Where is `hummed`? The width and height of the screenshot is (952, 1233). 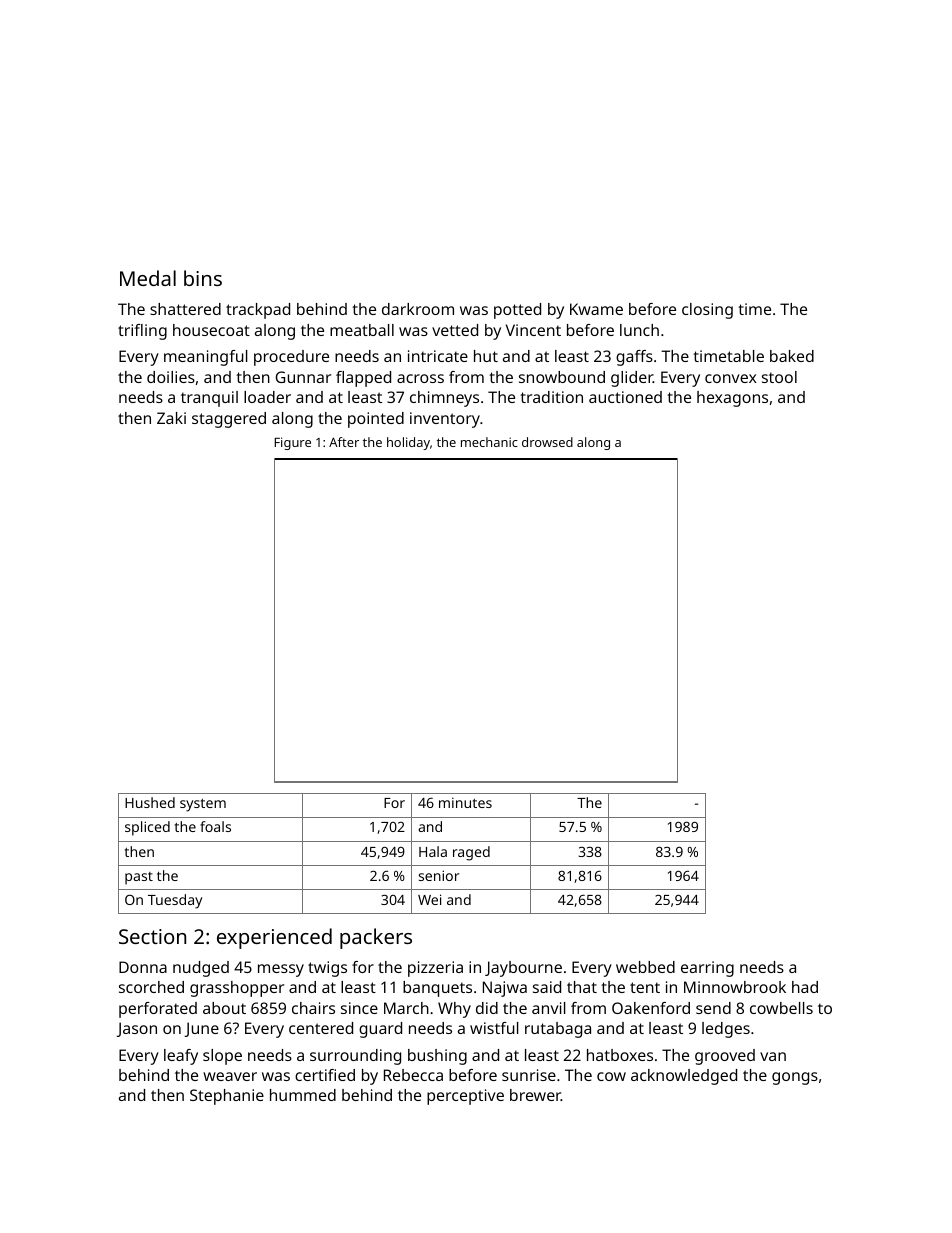
hummed is located at coordinates (303, 1095).
